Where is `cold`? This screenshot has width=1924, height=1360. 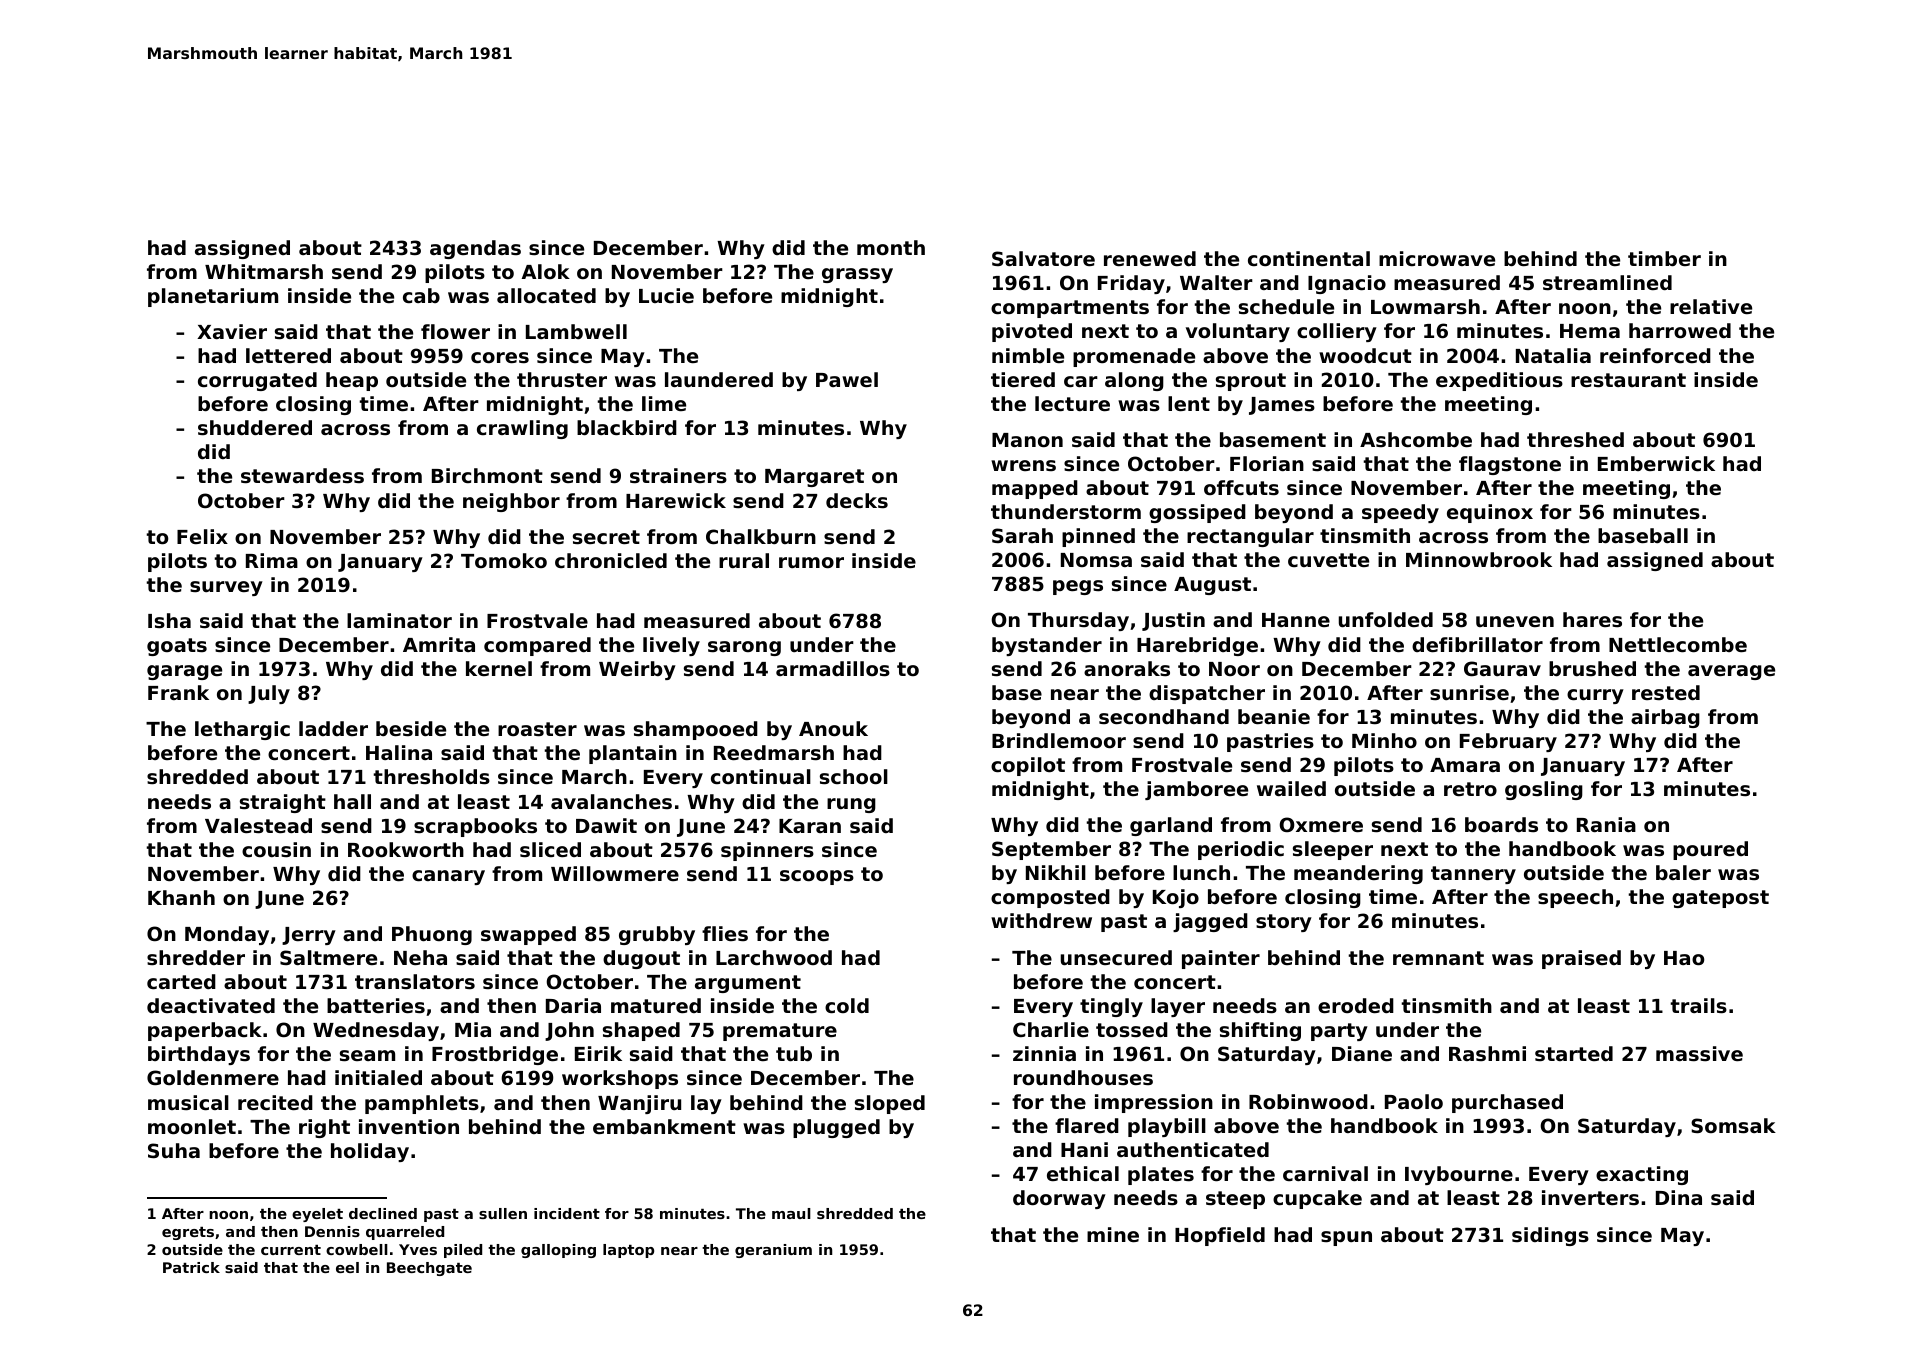 cold is located at coordinates (847, 1005).
